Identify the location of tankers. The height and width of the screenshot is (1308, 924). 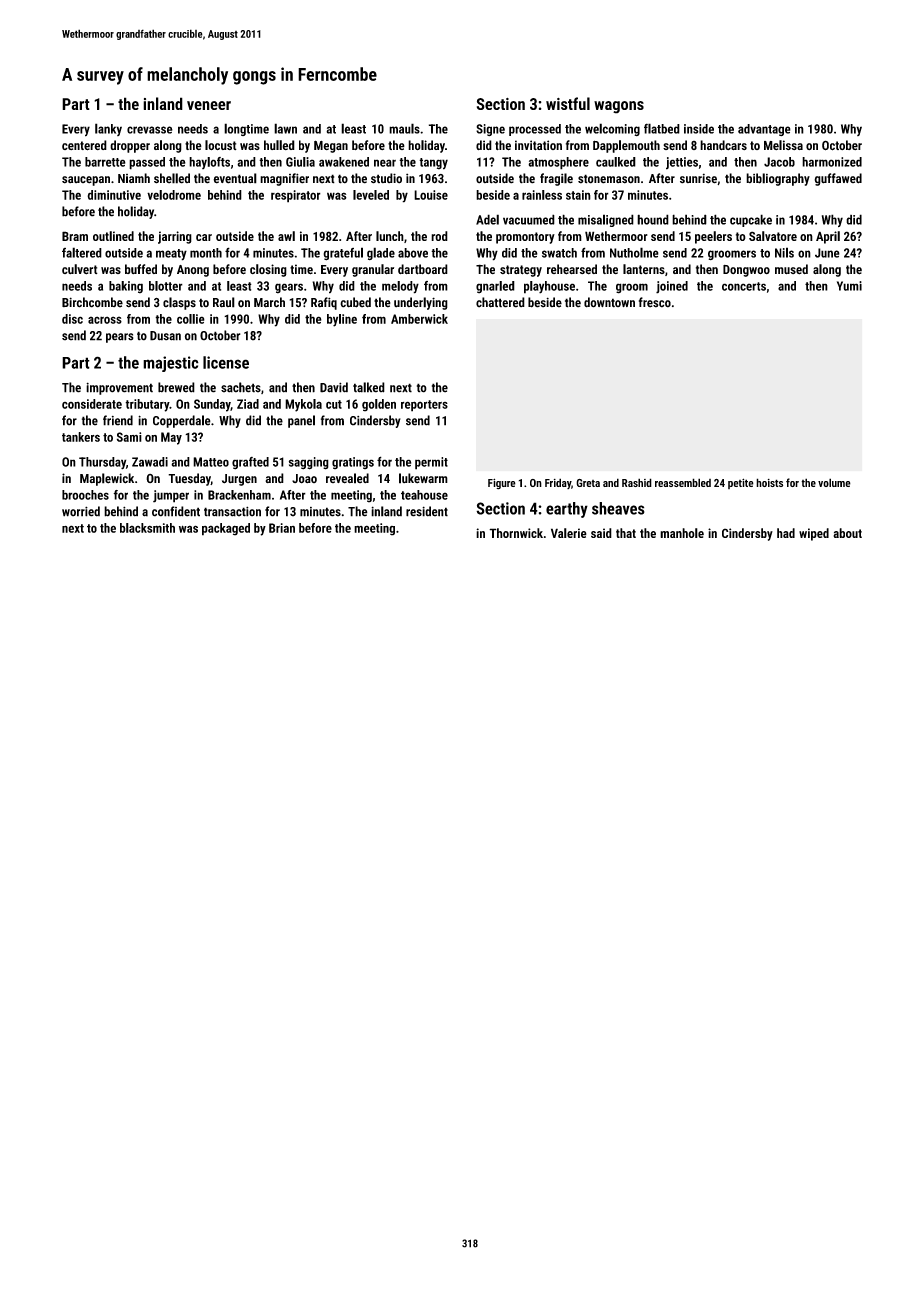
(81, 437).
